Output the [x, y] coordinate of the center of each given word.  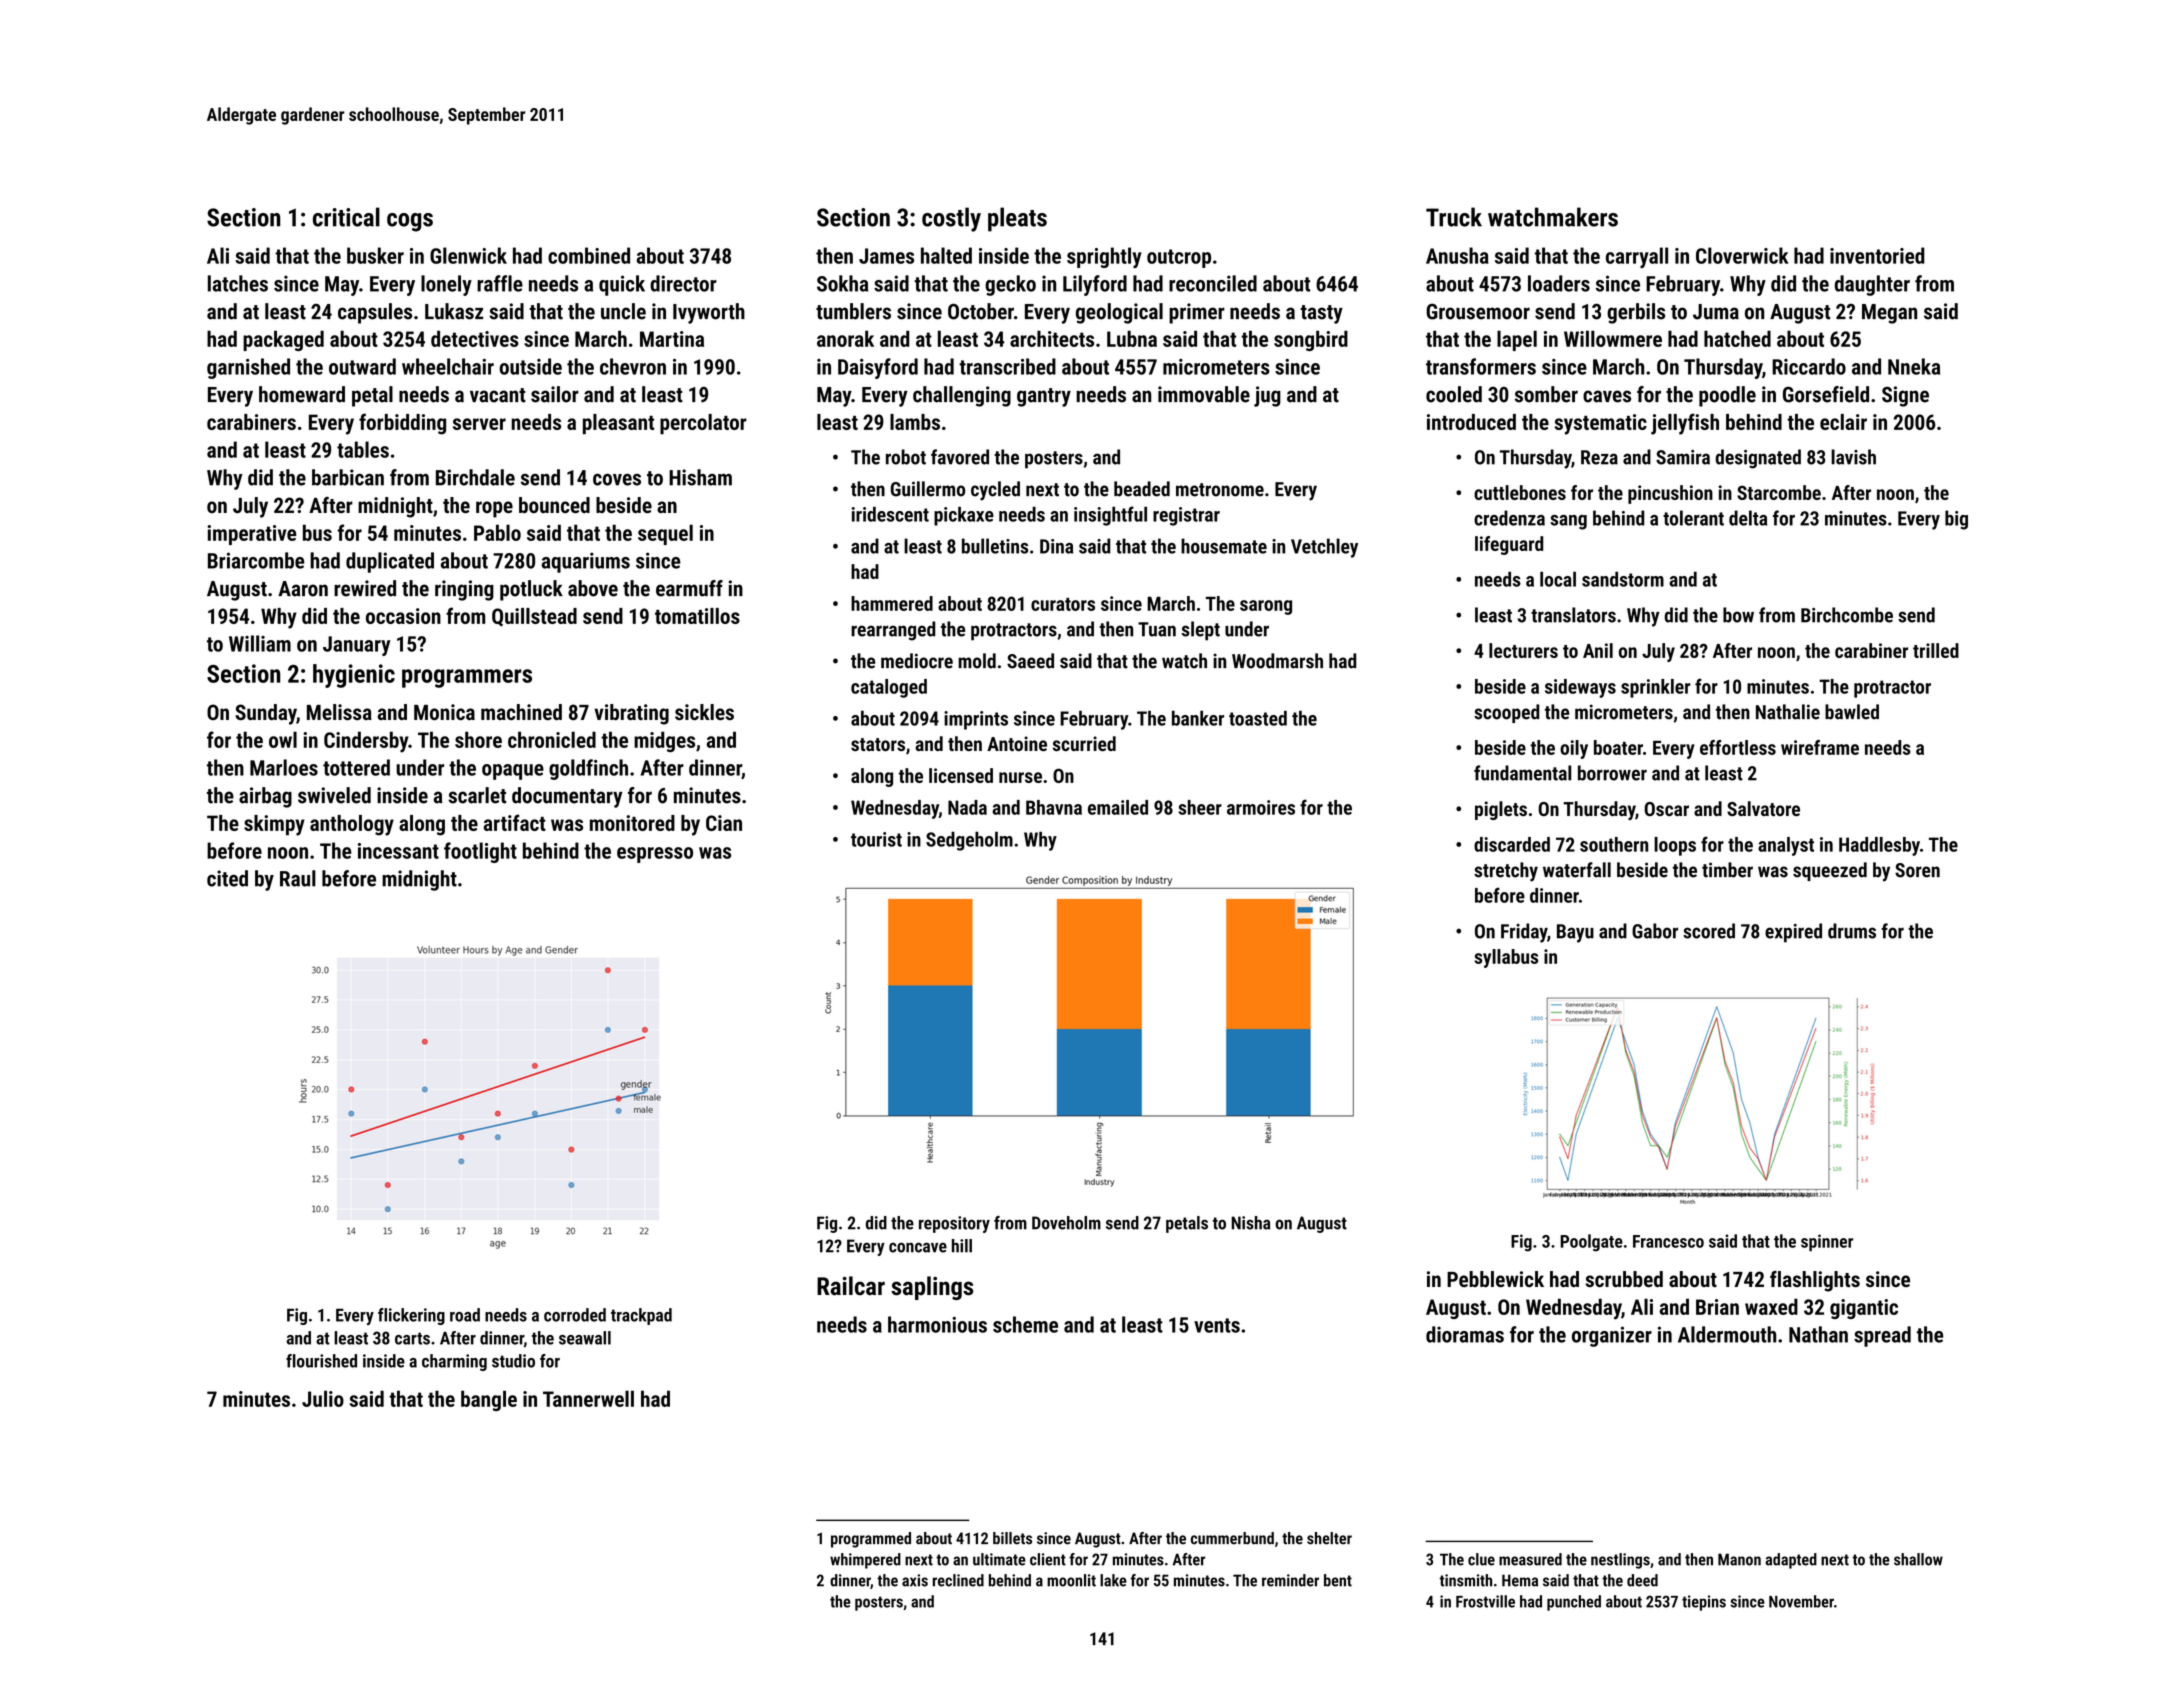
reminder [1290, 1580]
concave [918, 1247]
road [465, 1315]
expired [1793, 933]
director [683, 283]
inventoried [1877, 255]
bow [1738, 615]
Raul [298, 878]
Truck [1454, 217]
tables [363, 449]
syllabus [1506, 958]
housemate [1224, 546]
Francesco [1668, 1241]
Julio [323, 1398]
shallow [1918, 1559]
